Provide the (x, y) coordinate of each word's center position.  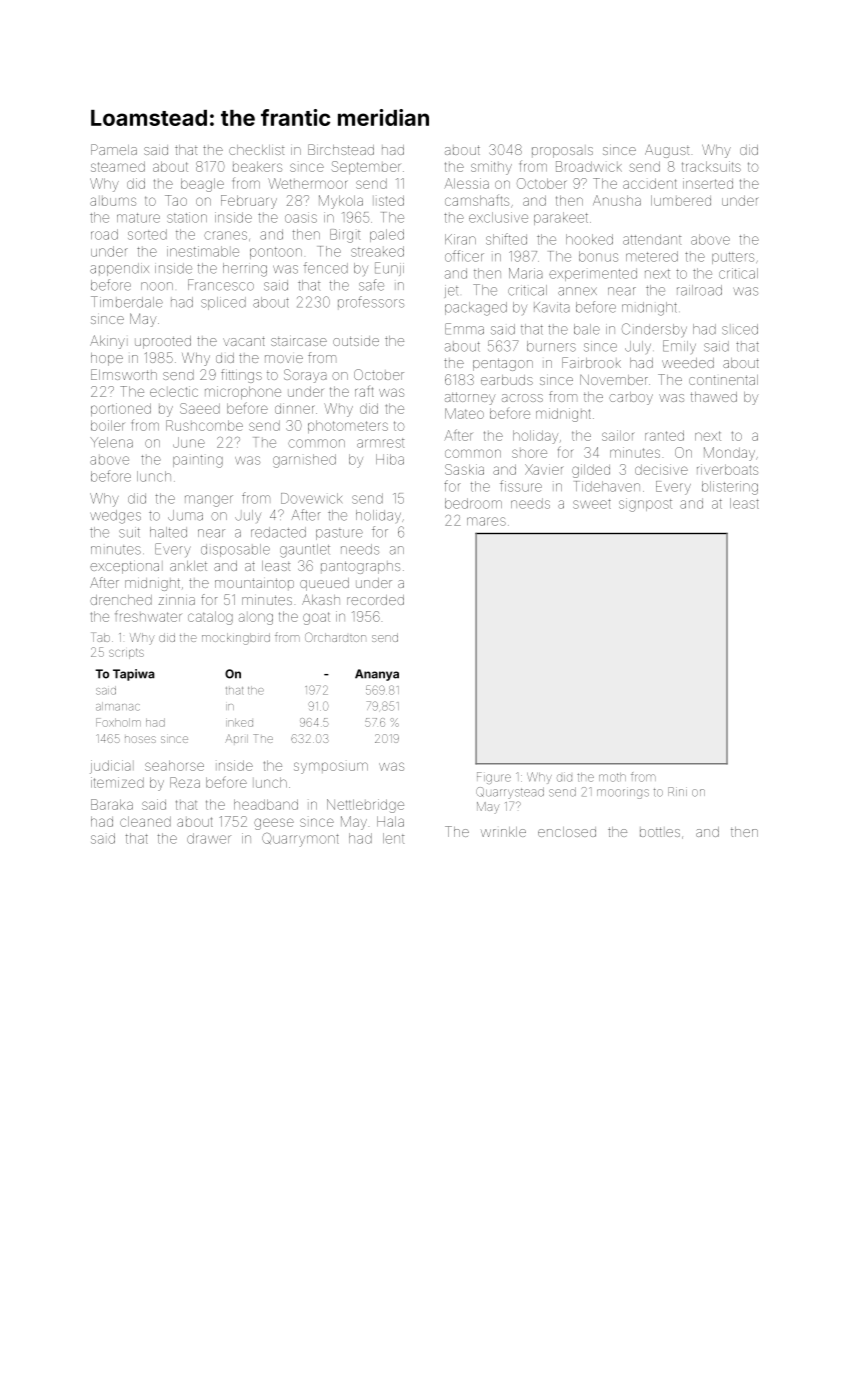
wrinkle (503, 832)
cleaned (145, 821)
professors (371, 302)
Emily (679, 347)
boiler (107, 425)
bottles (660, 832)
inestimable (203, 251)
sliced (740, 329)
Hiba (390, 459)
